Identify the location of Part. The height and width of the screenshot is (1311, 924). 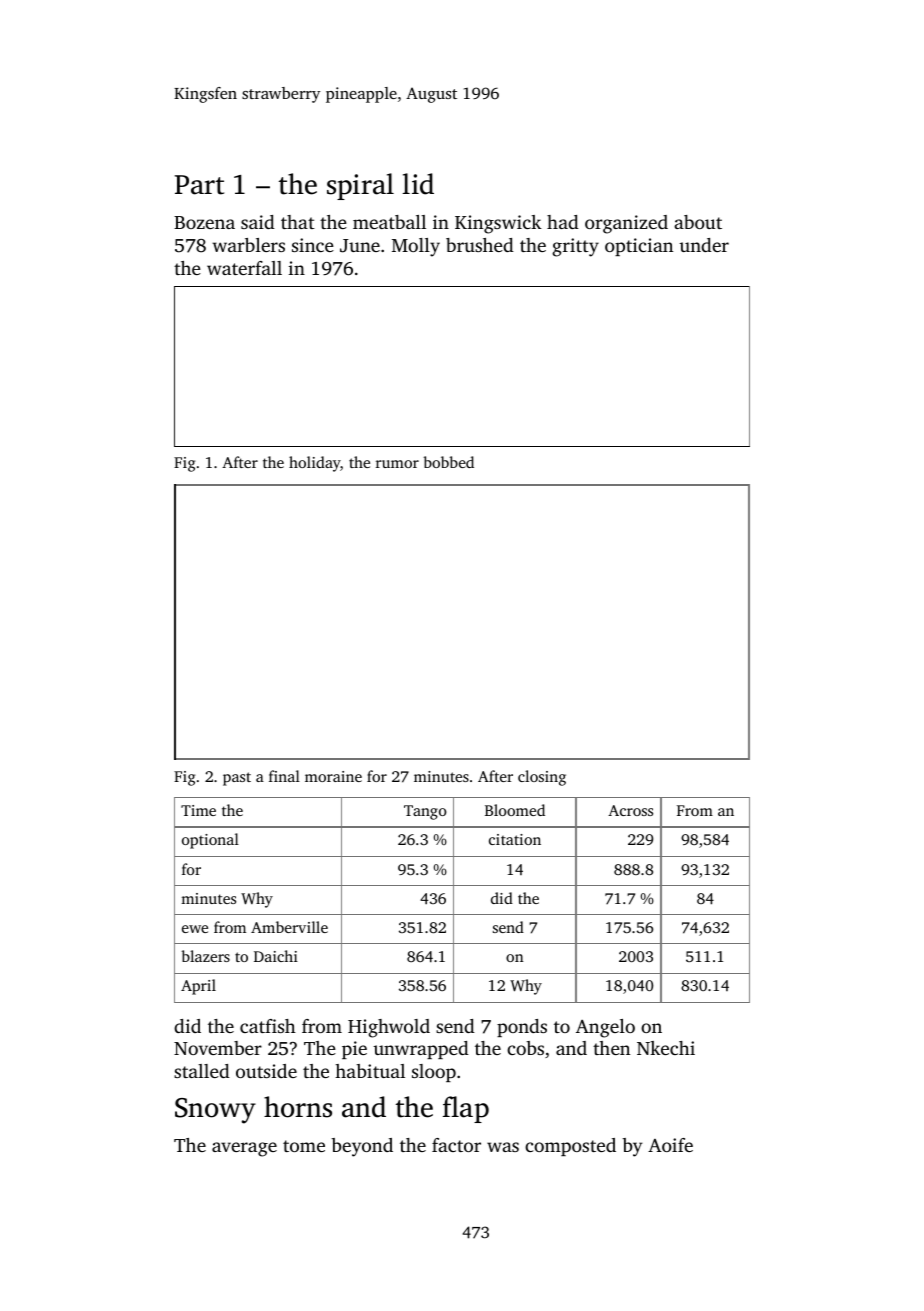
(199, 185).
